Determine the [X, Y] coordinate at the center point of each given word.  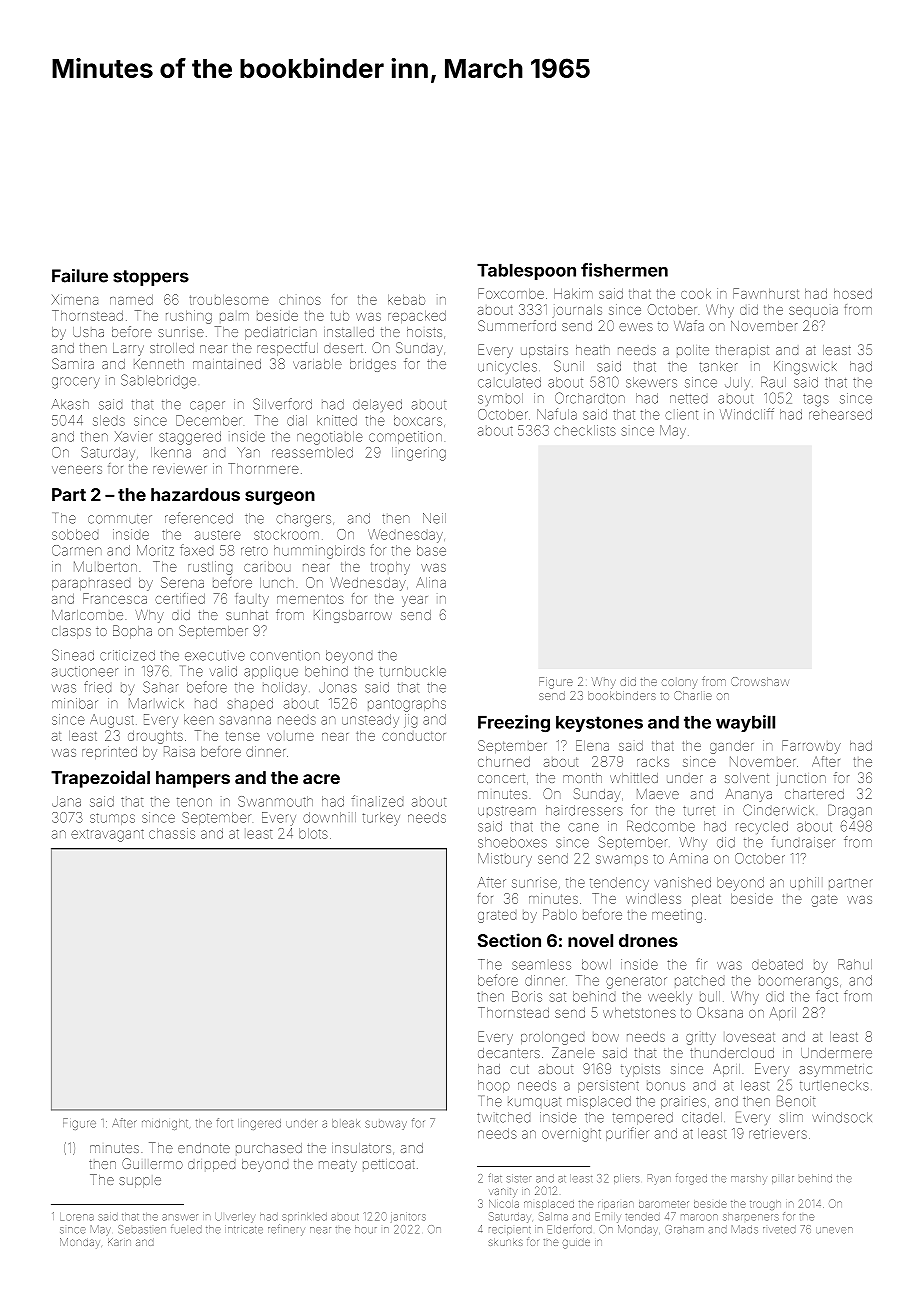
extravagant [107, 835]
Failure [80, 276]
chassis [172, 833]
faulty [252, 600]
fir [701, 963]
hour [366, 1229]
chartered [814, 794]
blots [313, 833]
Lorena [77, 1217]
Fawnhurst [766, 293]
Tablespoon [526, 271]
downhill [329, 817]
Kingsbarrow [353, 616]
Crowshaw [760, 681]
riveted [779, 1229]
